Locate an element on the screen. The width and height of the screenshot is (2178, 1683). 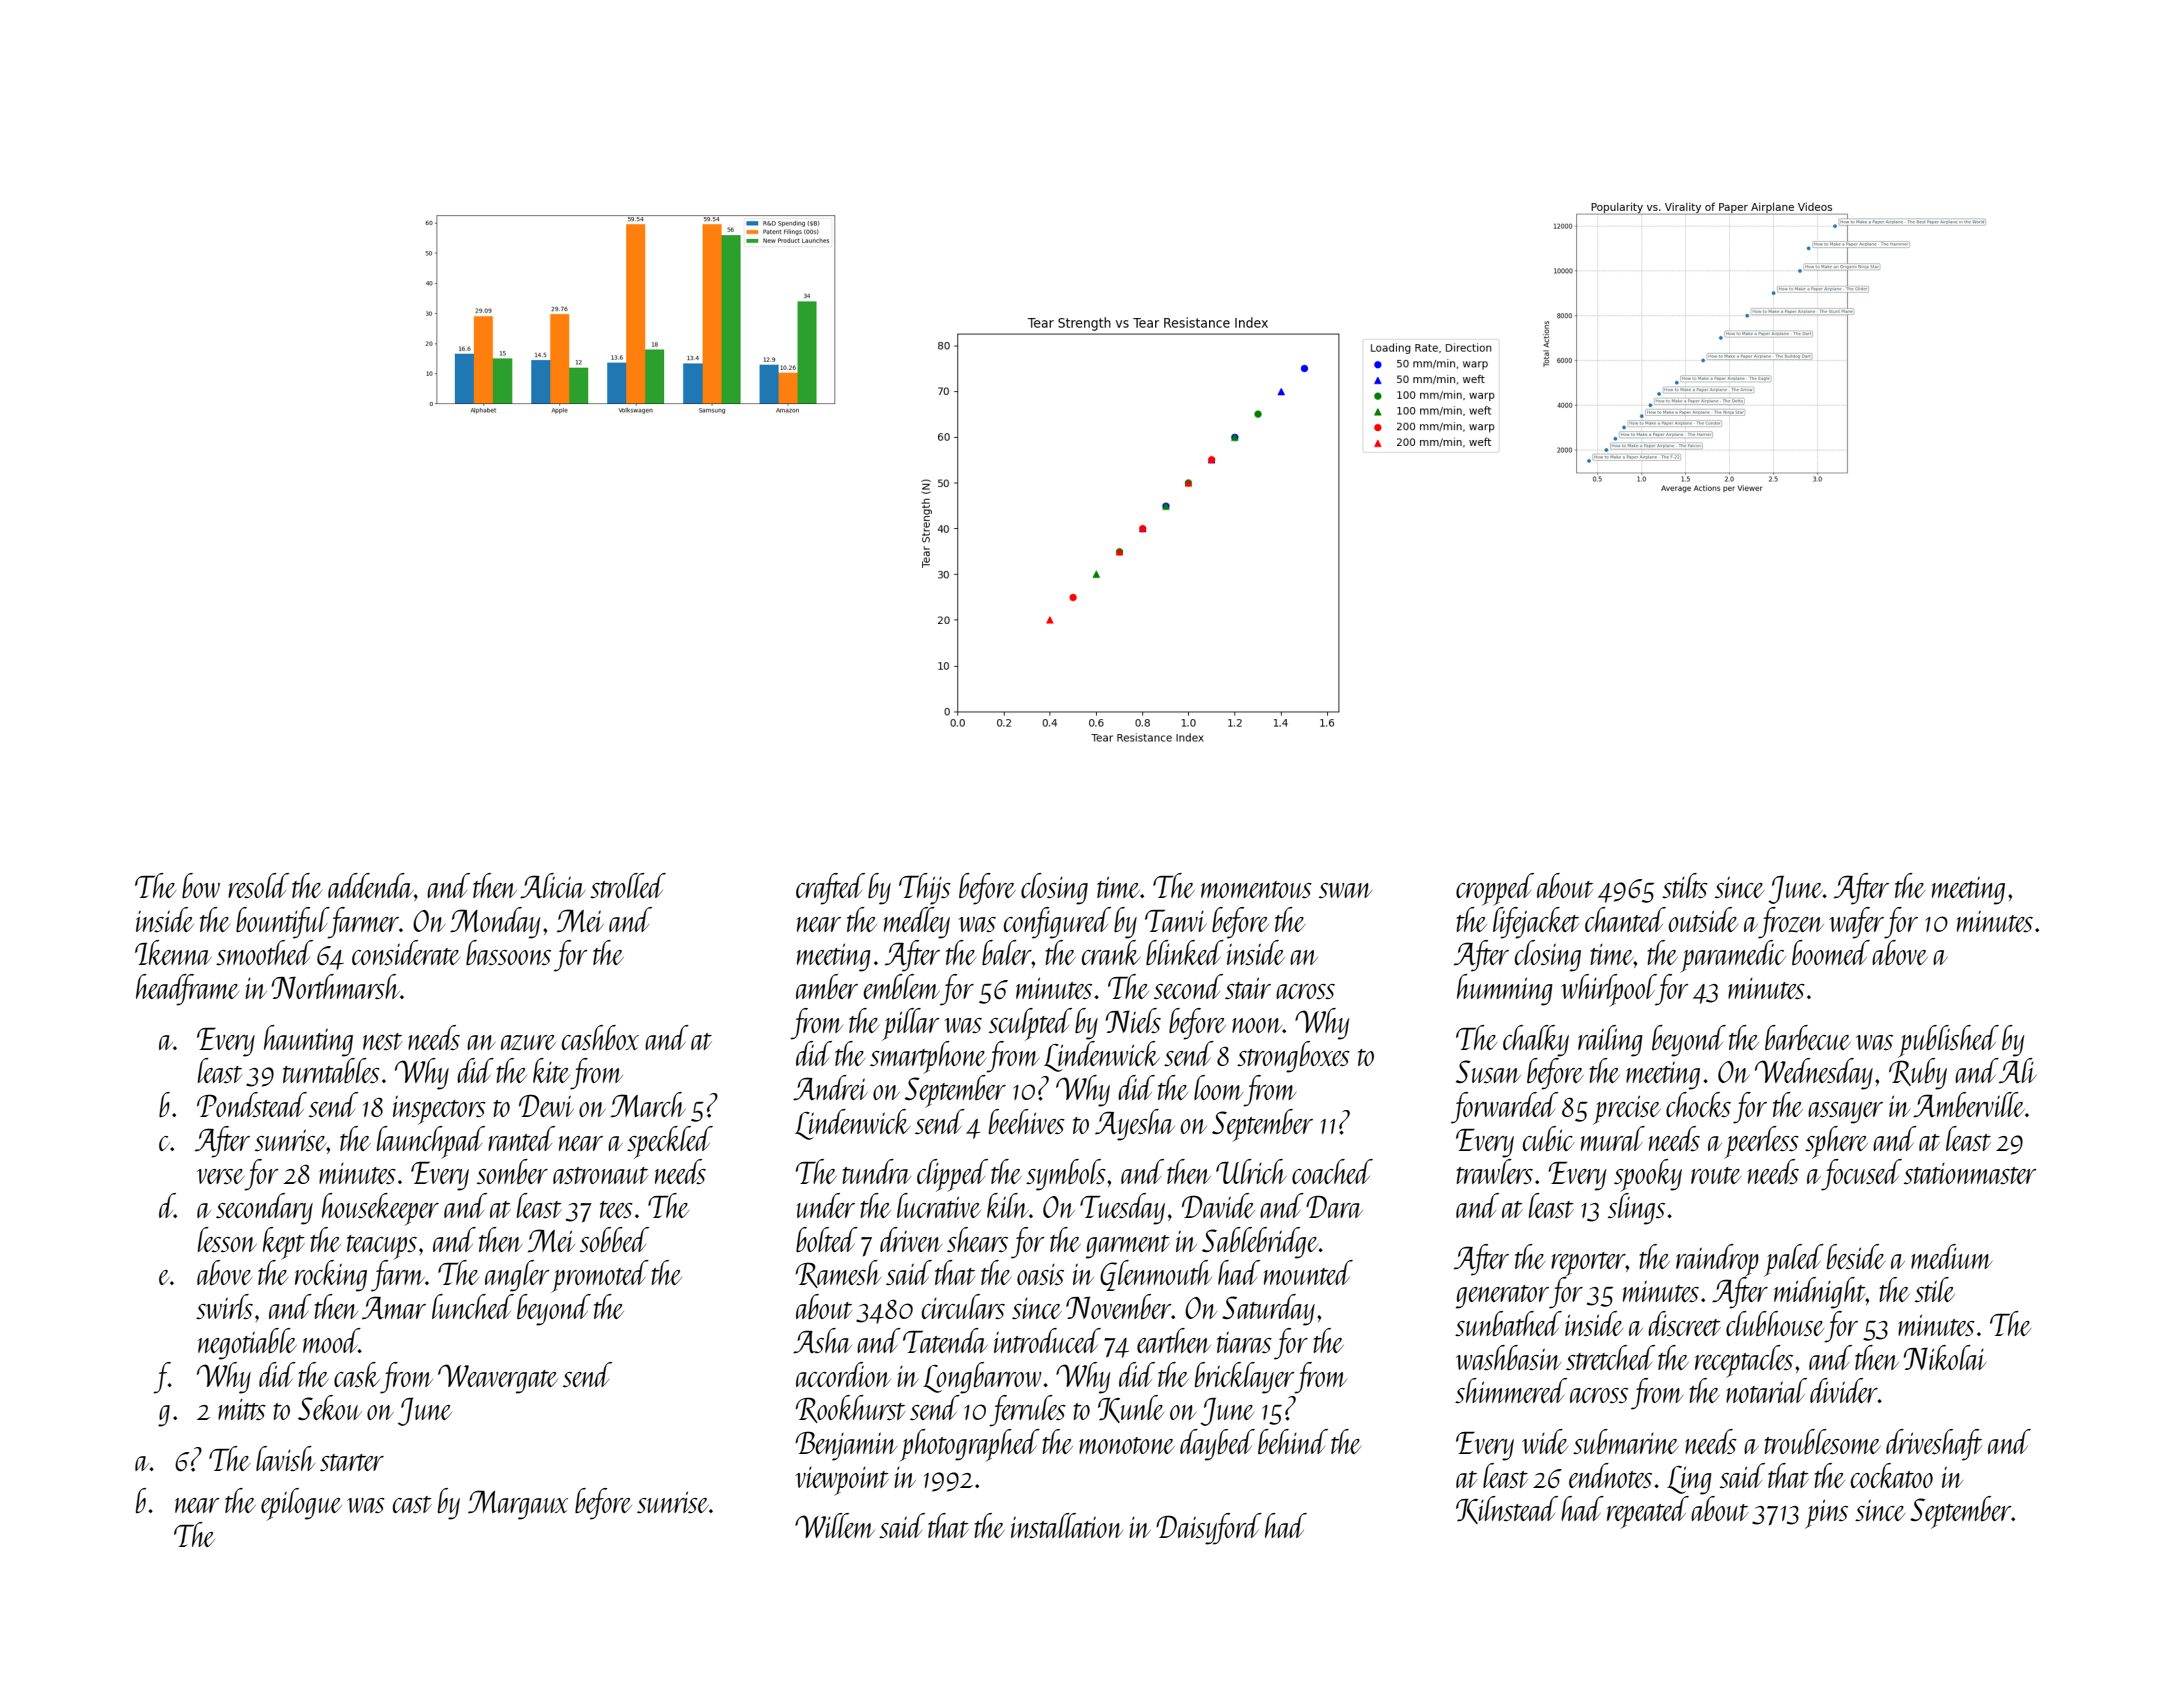
stilts is located at coordinates (1685, 885).
